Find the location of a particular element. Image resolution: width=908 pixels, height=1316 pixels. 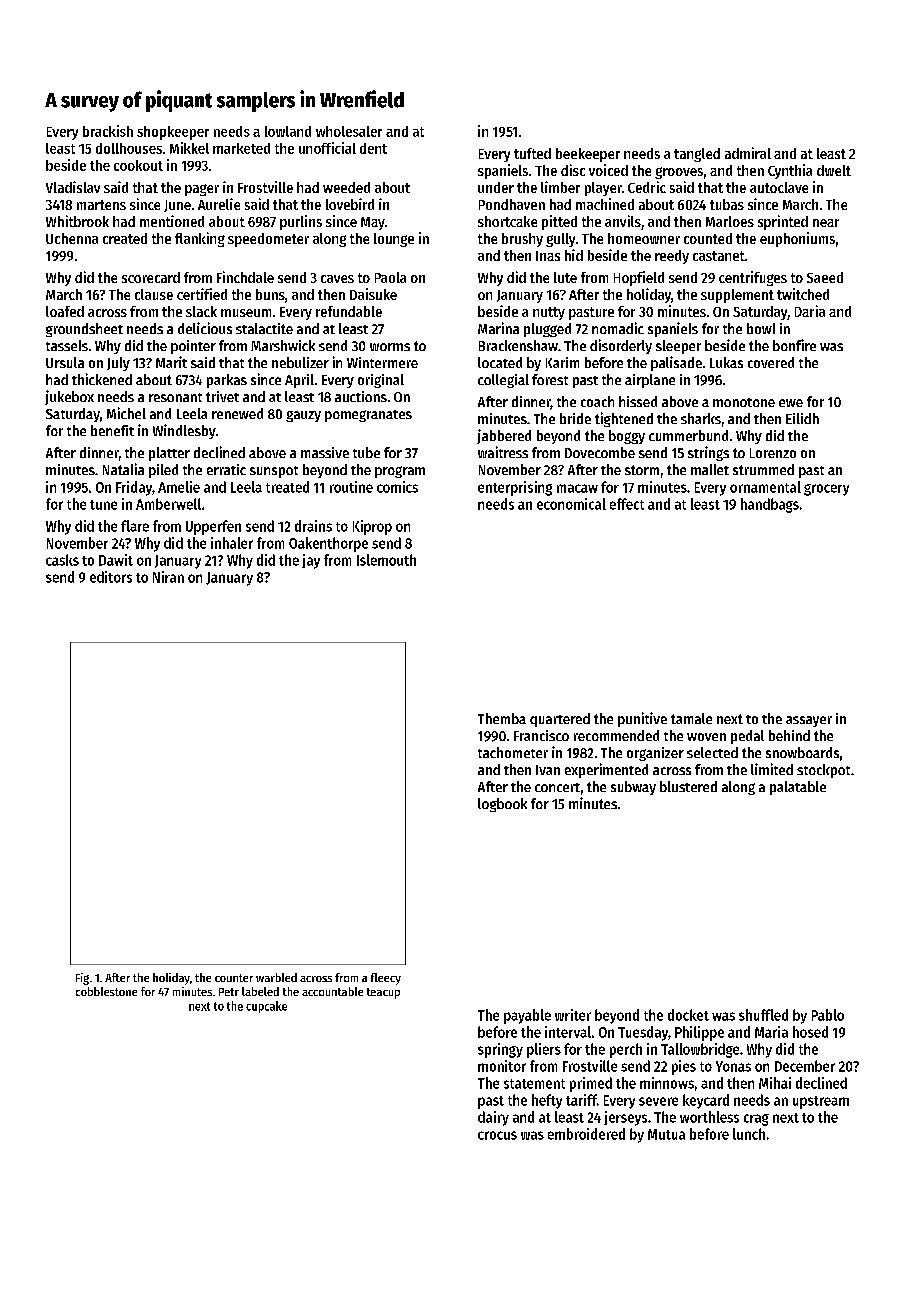

admiral is located at coordinates (748, 153).
